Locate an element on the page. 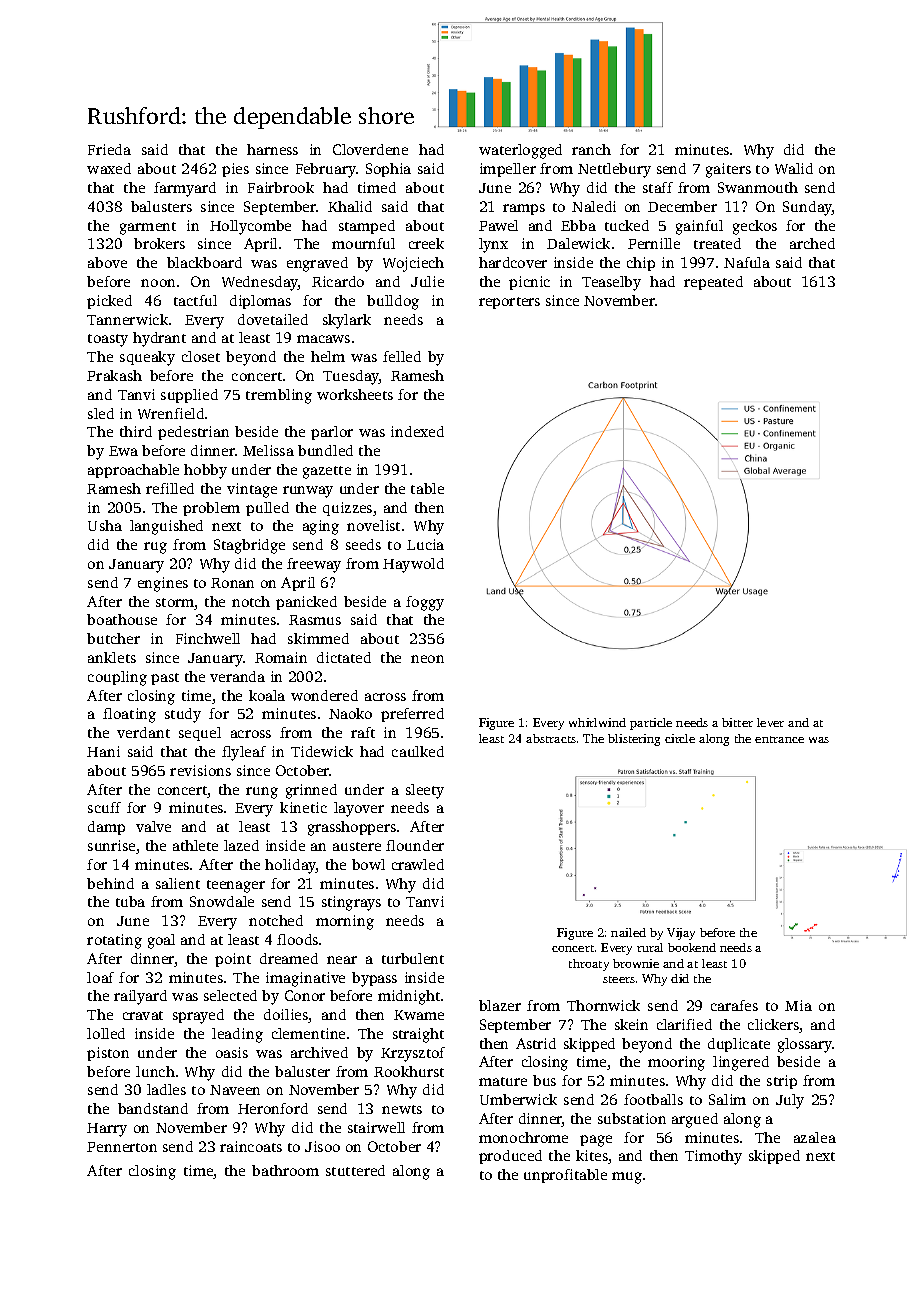 Image resolution: width=924 pixels, height=1308 pixels. produced is located at coordinates (510, 1157).
